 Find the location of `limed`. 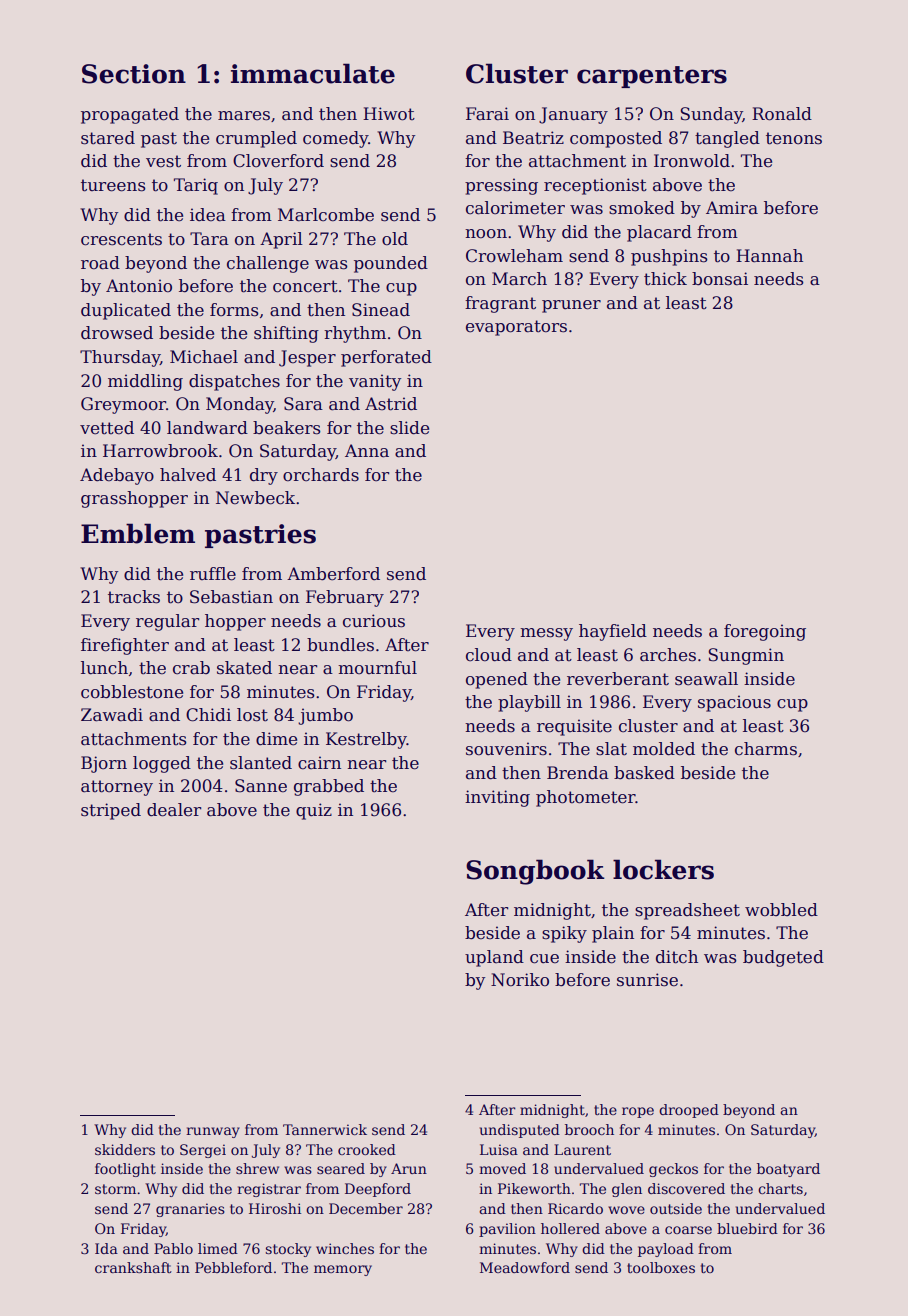

limed is located at coordinates (218, 1248).
